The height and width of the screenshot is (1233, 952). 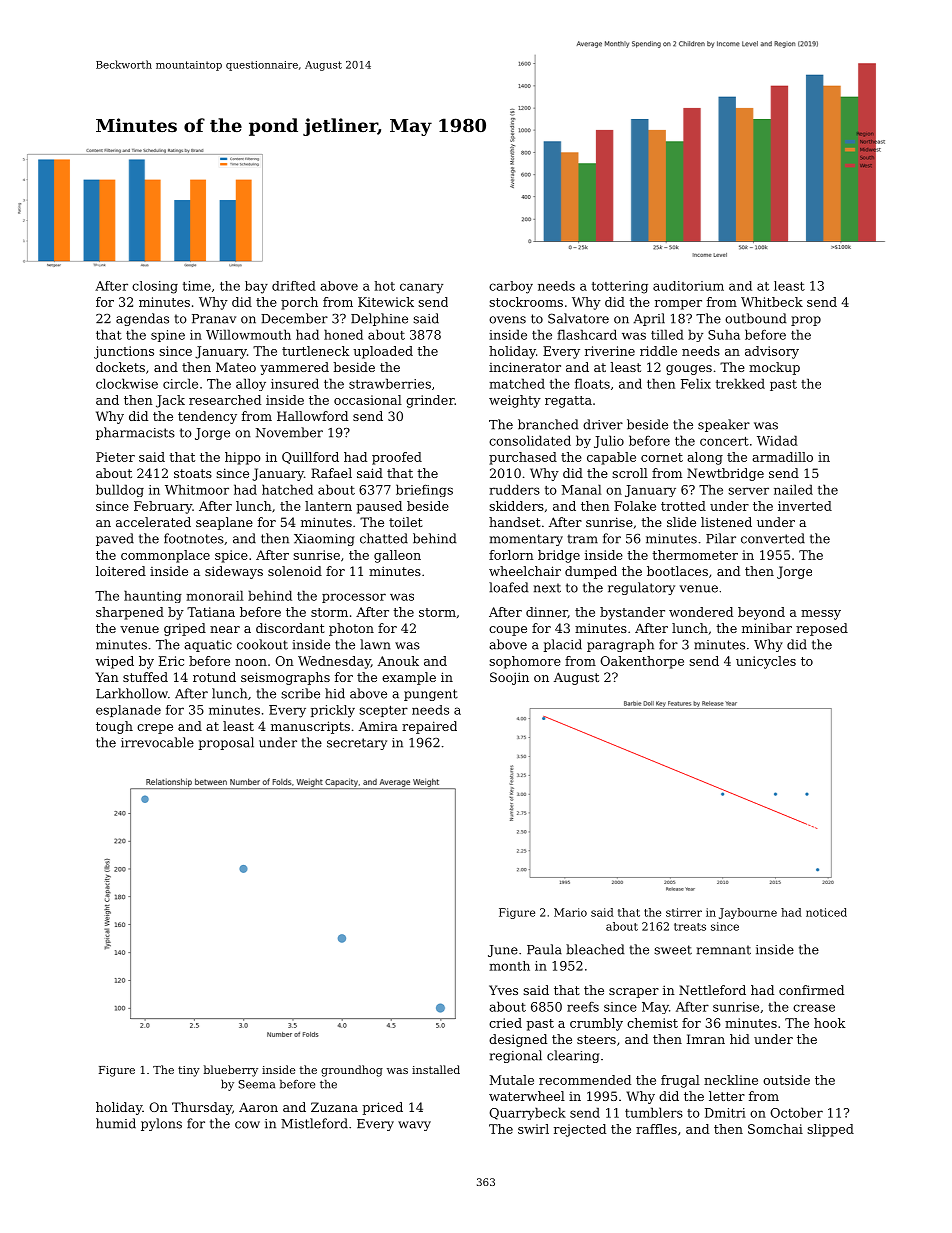 I want to click on coupe, so click(x=508, y=631).
